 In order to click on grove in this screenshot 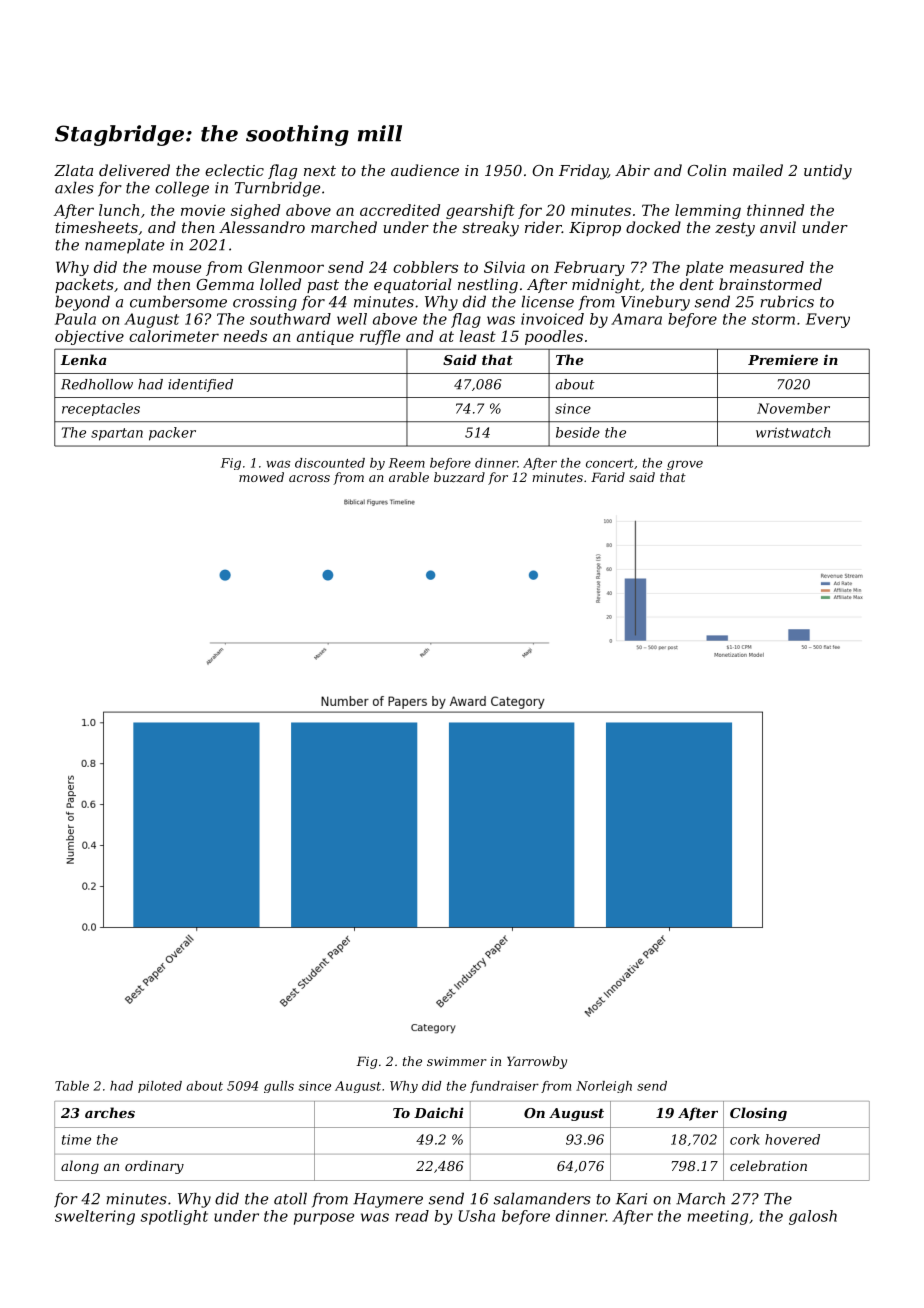, I will do `click(685, 465)`.
